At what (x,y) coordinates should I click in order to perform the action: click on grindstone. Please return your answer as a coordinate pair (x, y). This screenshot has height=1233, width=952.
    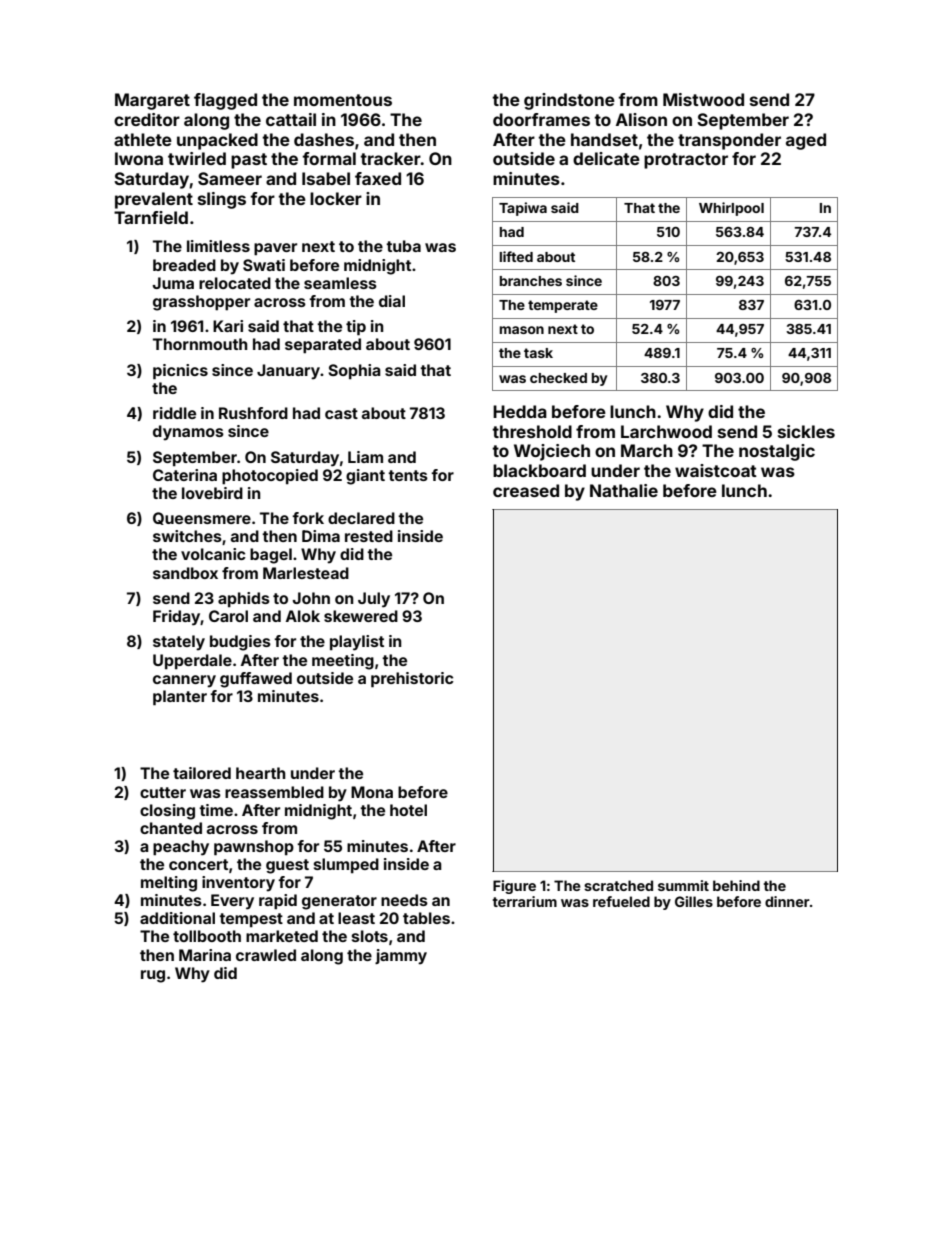
    Looking at the image, I should click on (569, 101).
